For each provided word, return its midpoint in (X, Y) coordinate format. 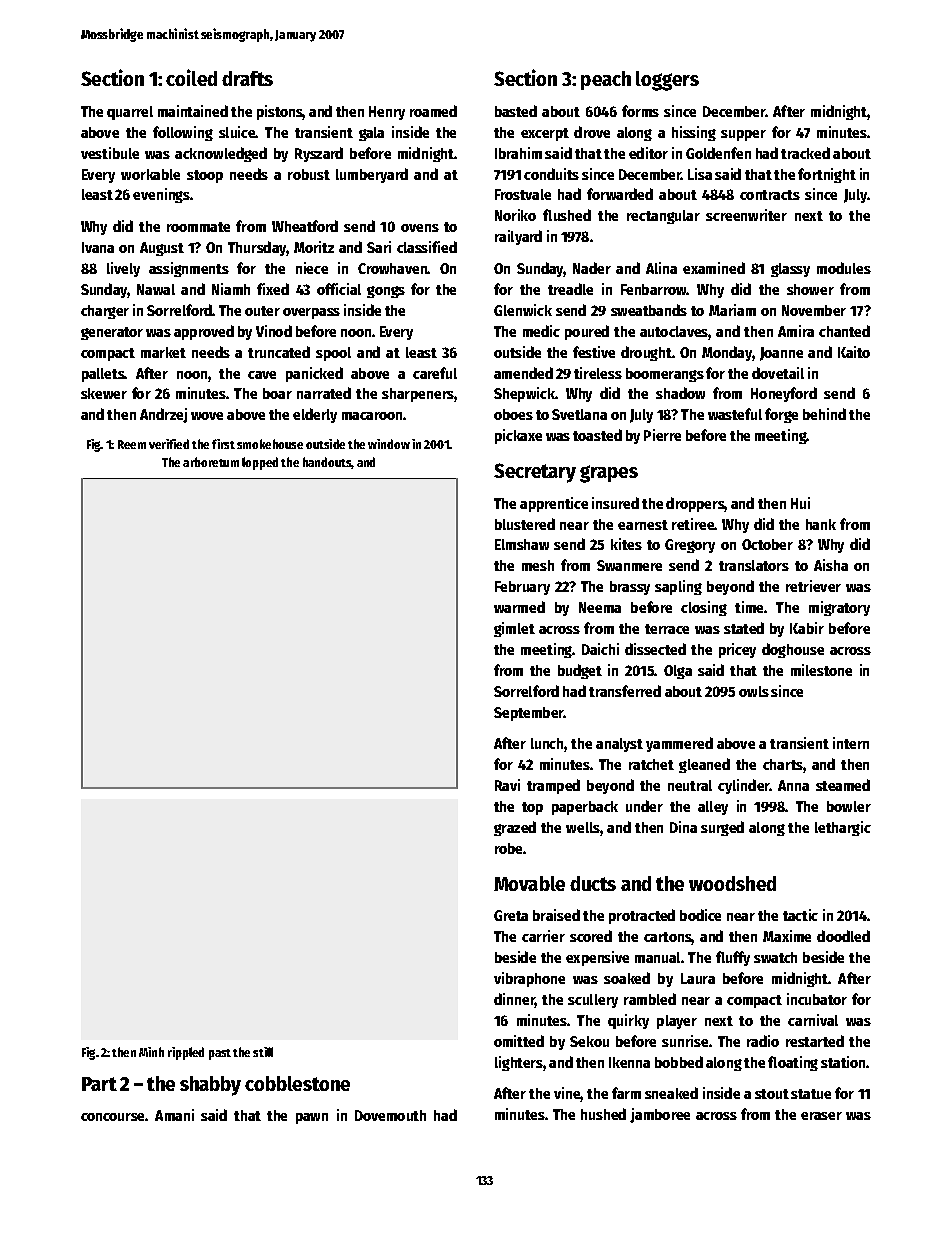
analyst (619, 745)
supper (743, 135)
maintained (193, 111)
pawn (312, 1118)
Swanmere (629, 565)
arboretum (211, 462)
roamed (433, 111)
